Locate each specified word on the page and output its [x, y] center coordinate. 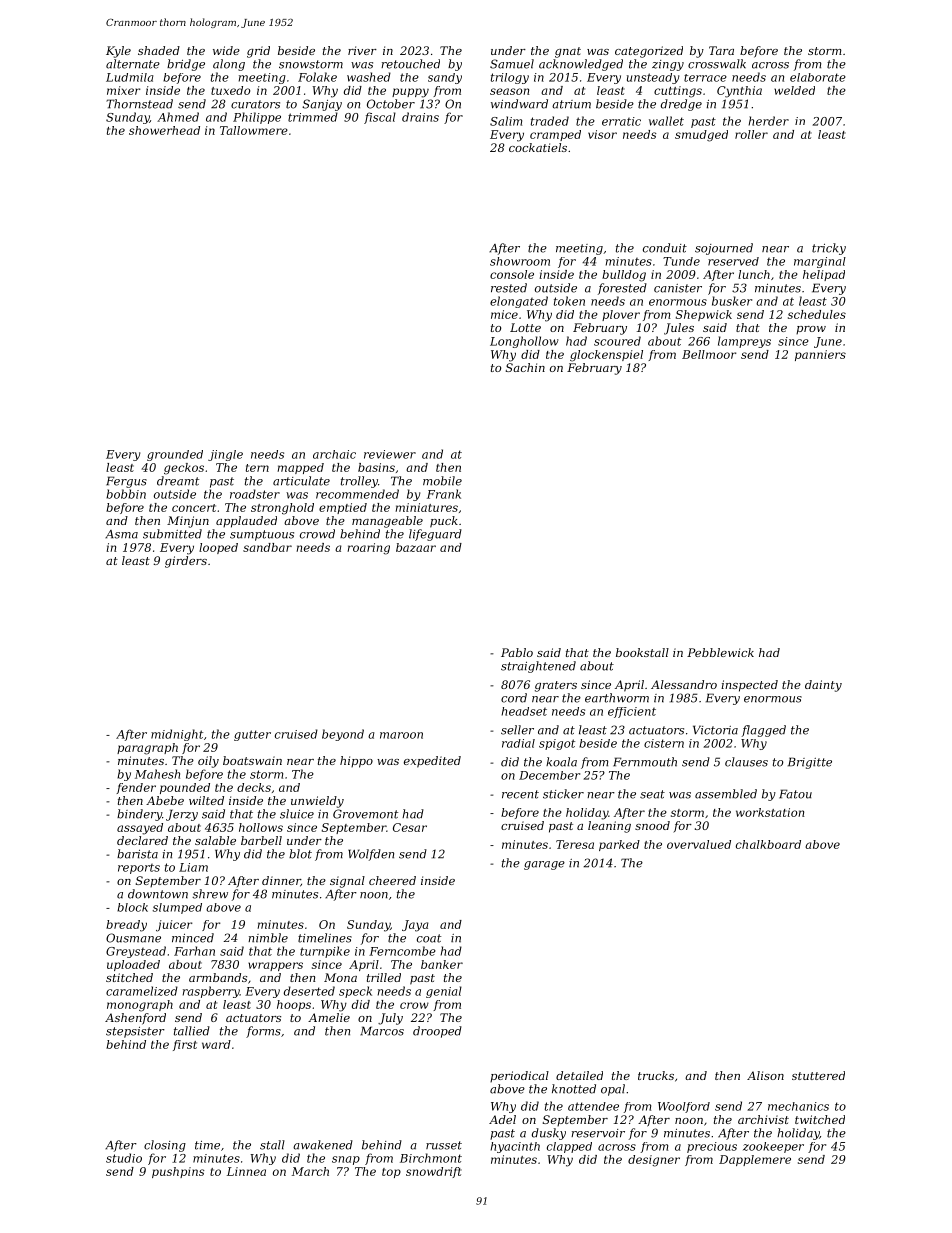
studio [124, 1158]
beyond [343, 735]
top [391, 1173]
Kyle [118, 52]
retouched [410, 64]
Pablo [517, 652]
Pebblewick [720, 652]
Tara [721, 50]
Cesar [410, 827]
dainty [823, 686]
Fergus [126, 482]
